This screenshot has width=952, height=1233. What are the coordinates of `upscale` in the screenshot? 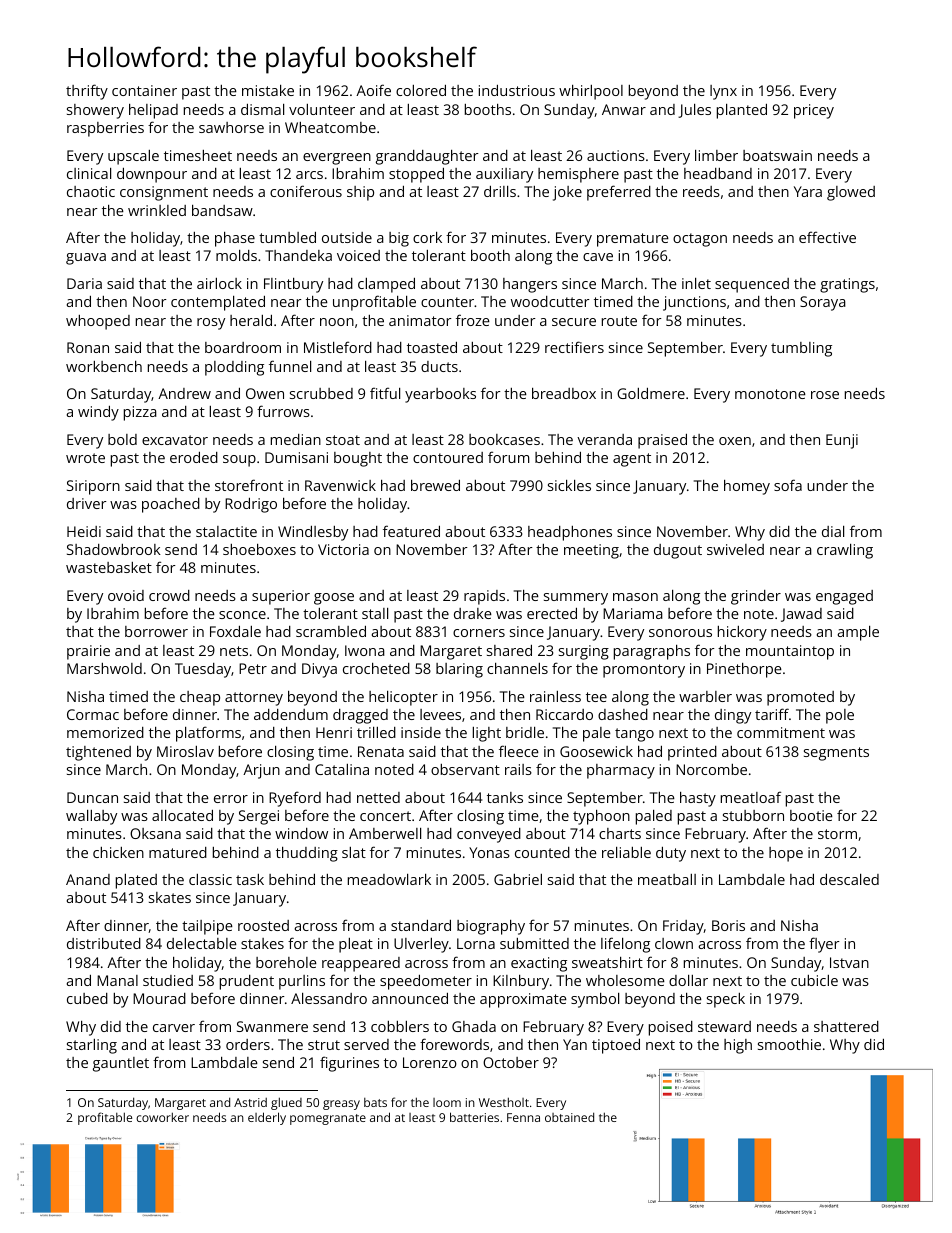 It's located at (133, 157).
